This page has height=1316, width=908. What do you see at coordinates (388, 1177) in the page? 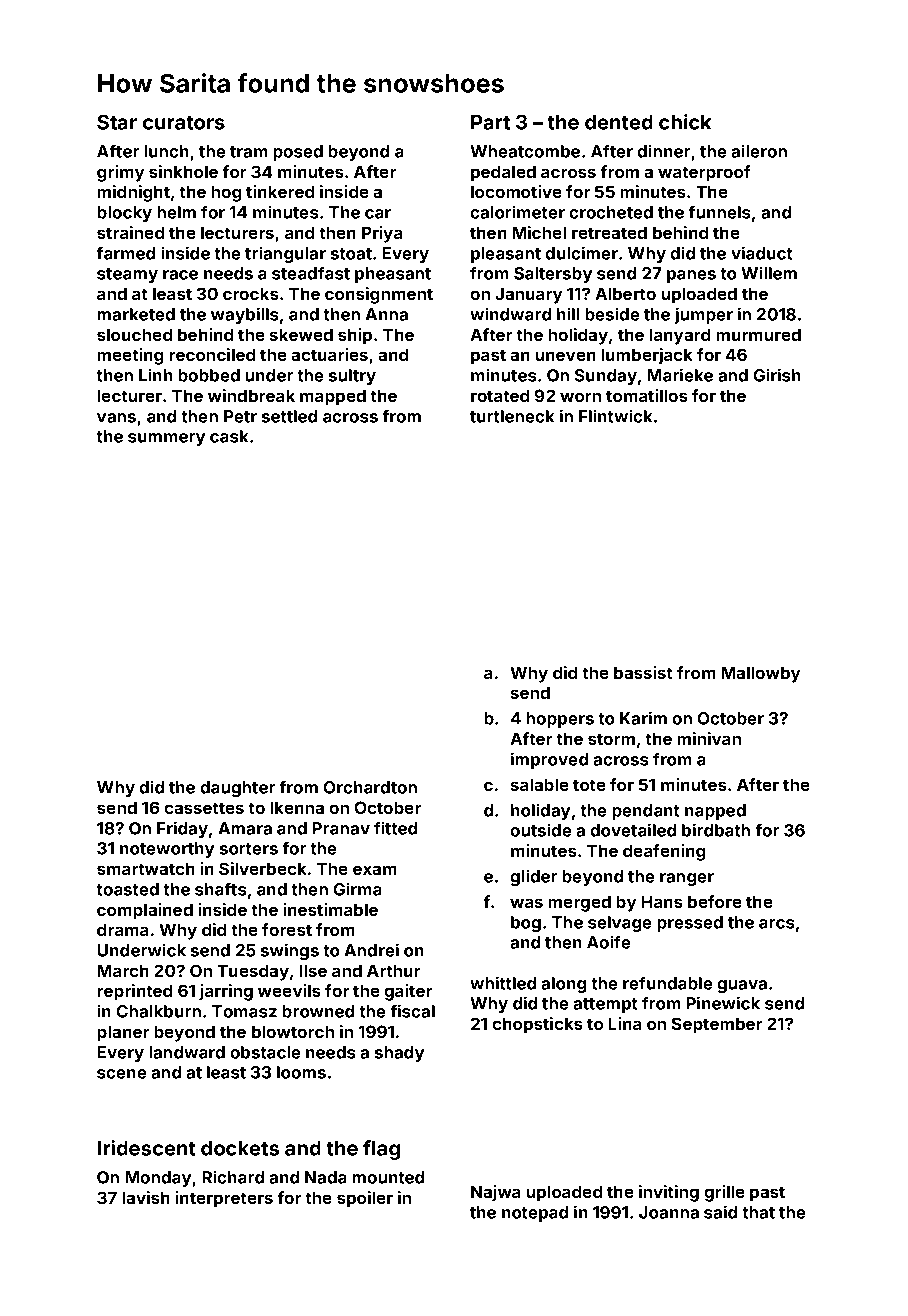
I see `mounted` at bounding box center [388, 1177].
